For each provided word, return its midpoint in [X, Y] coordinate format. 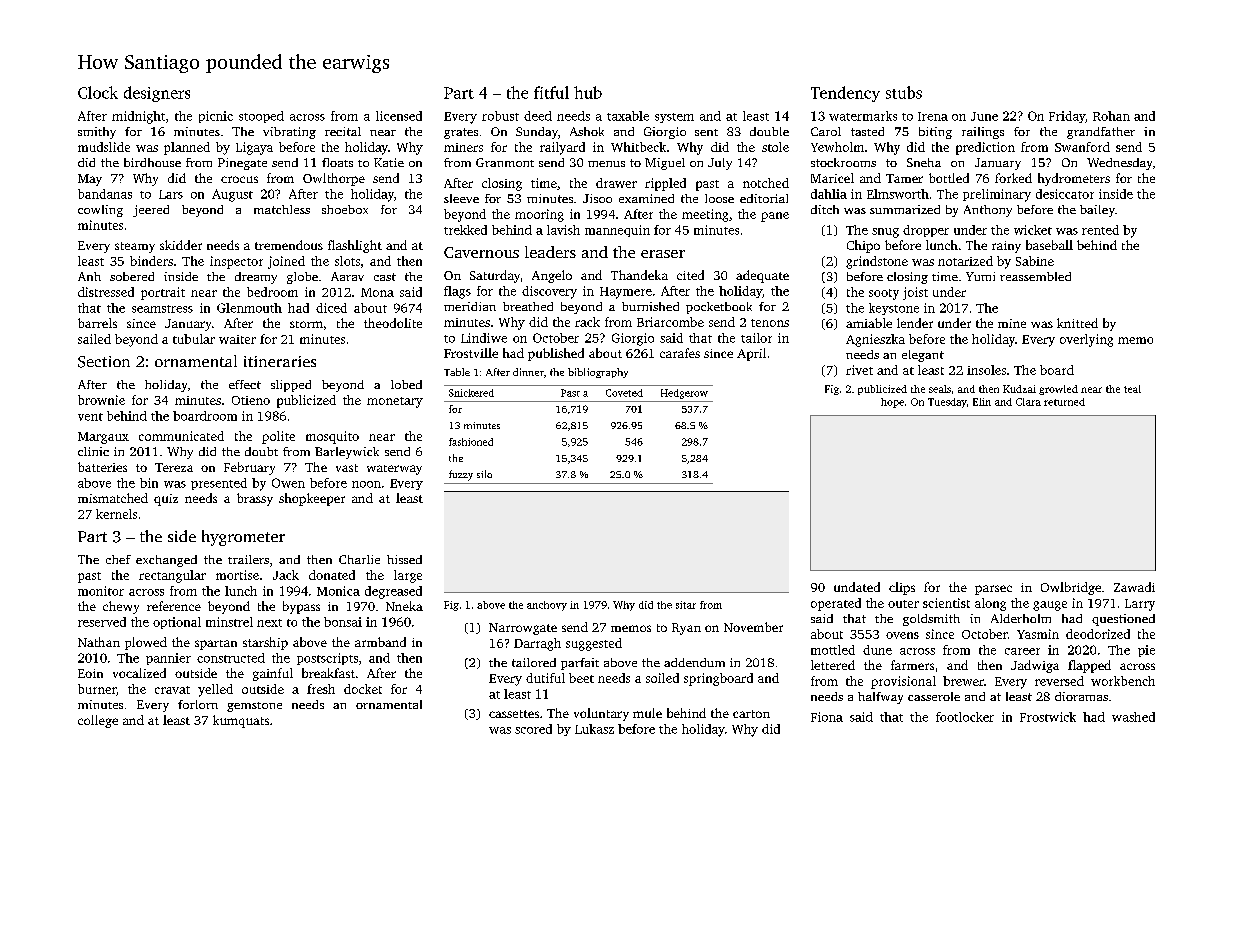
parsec [993, 590]
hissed [404, 559]
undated [857, 587]
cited [690, 275]
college [98, 721]
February [249, 468]
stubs [904, 92]
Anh [89, 276]
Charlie [359, 559]
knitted [1077, 323]
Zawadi [1134, 587]
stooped [261, 117]
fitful [551, 92]
